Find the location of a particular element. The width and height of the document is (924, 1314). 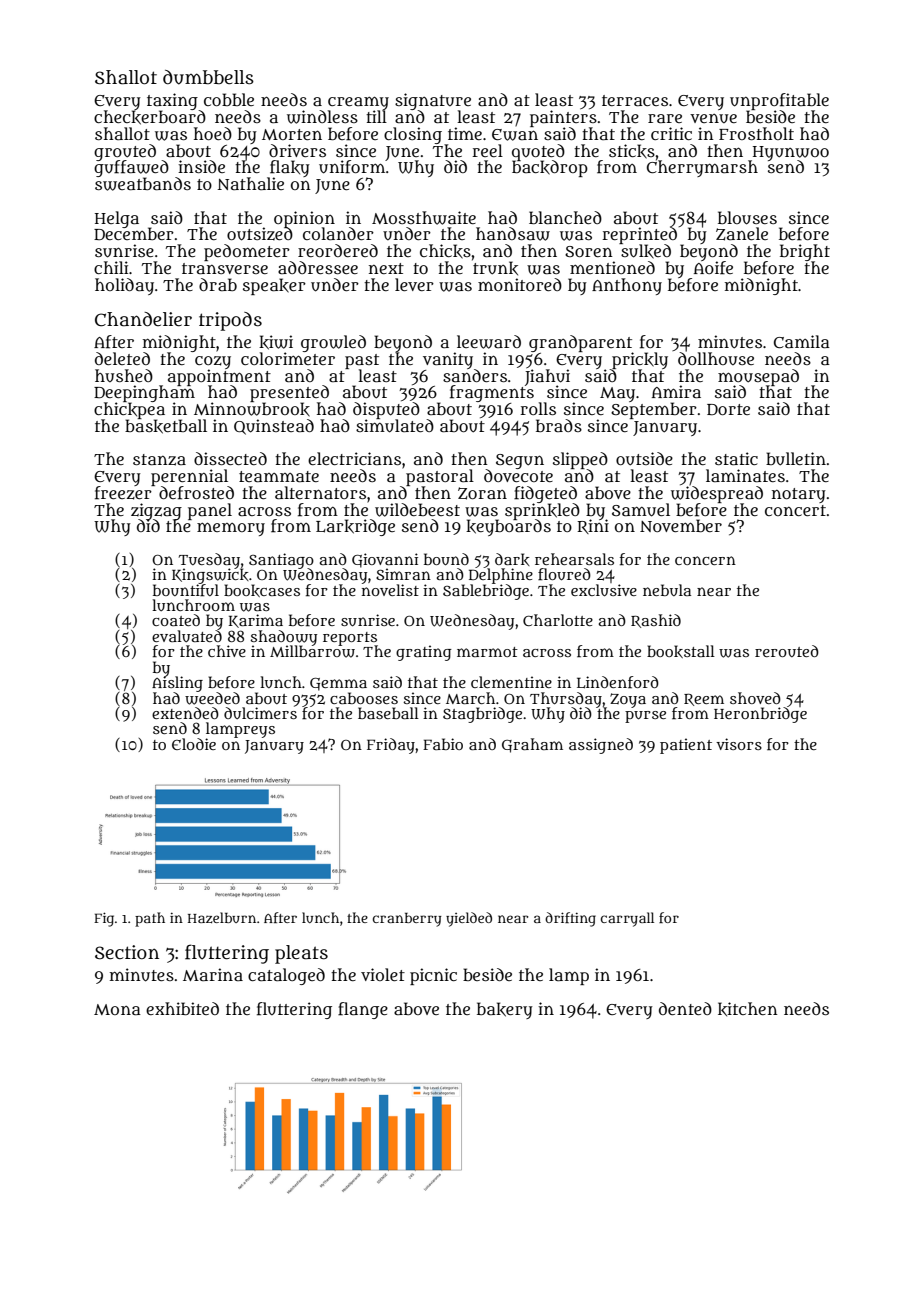

Zoya is located at coordinates (628, 700).
